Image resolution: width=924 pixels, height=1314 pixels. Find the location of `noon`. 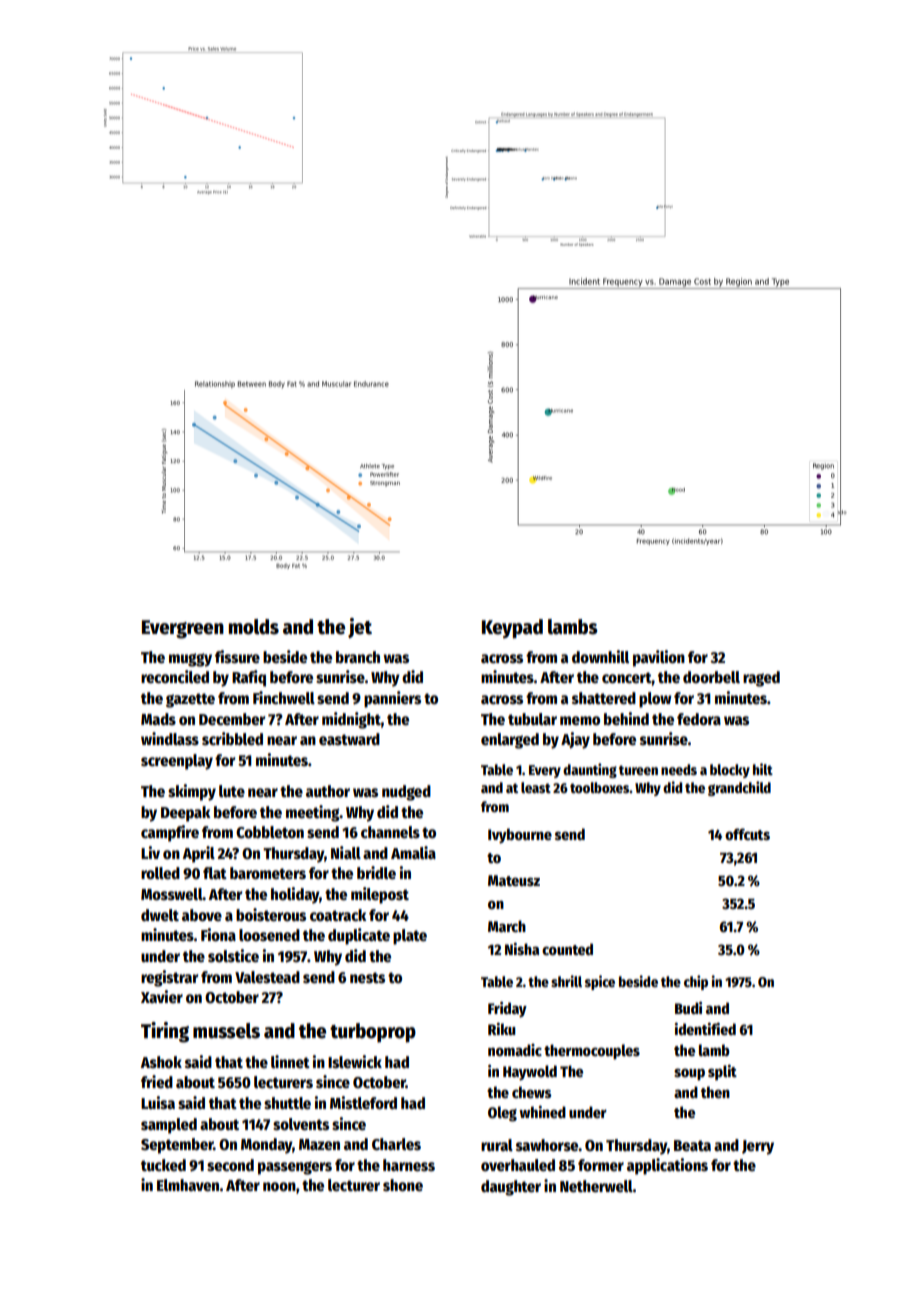

noon is located at coordinates (279, 1187).
